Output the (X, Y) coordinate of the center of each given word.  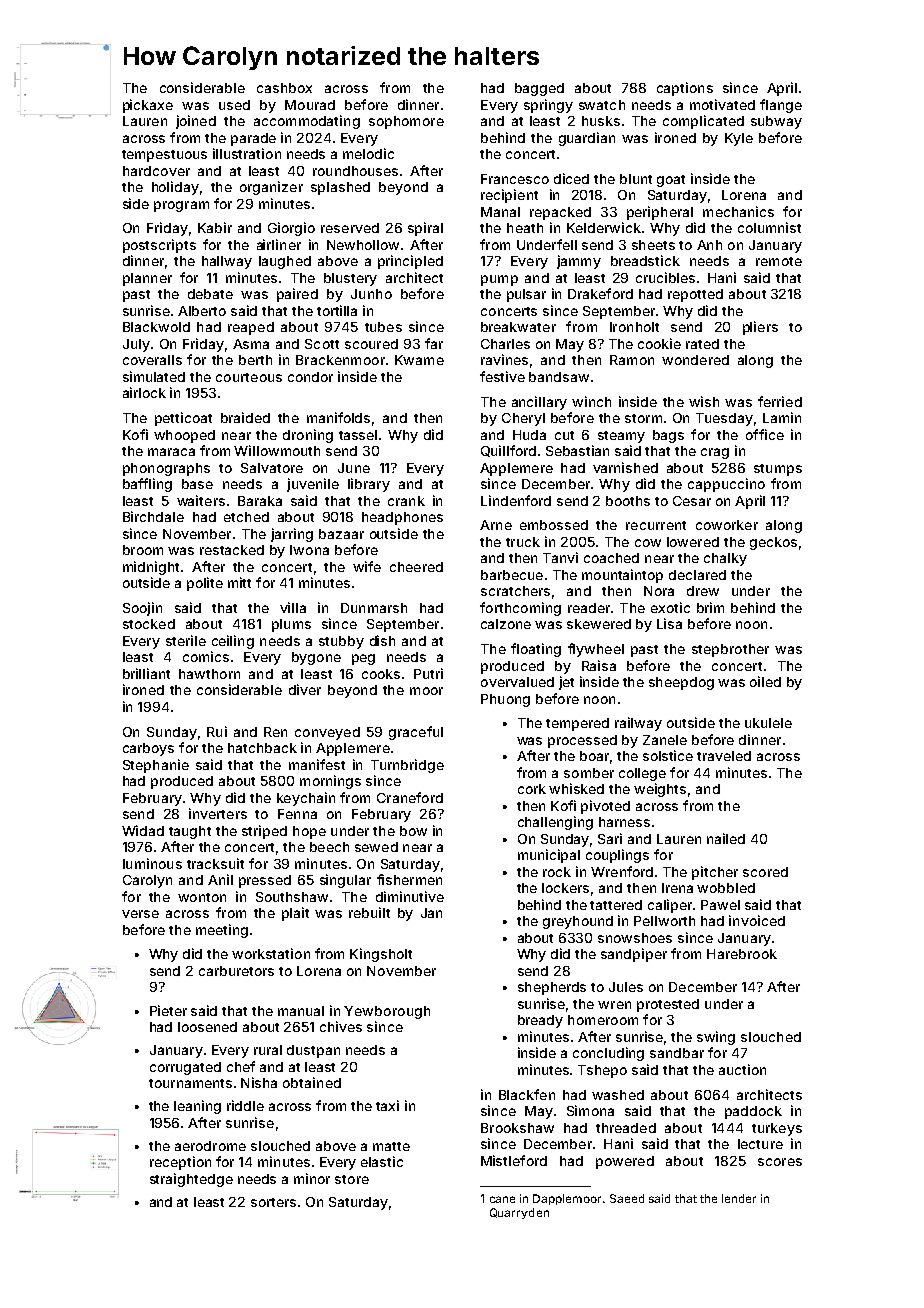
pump (499, 280)
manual (301, 1011)
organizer (271, 188)
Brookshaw (517, 1128)
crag (715, 453)
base (197, 484)
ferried (780, 401)
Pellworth (664, 921)
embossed (554, 525)
